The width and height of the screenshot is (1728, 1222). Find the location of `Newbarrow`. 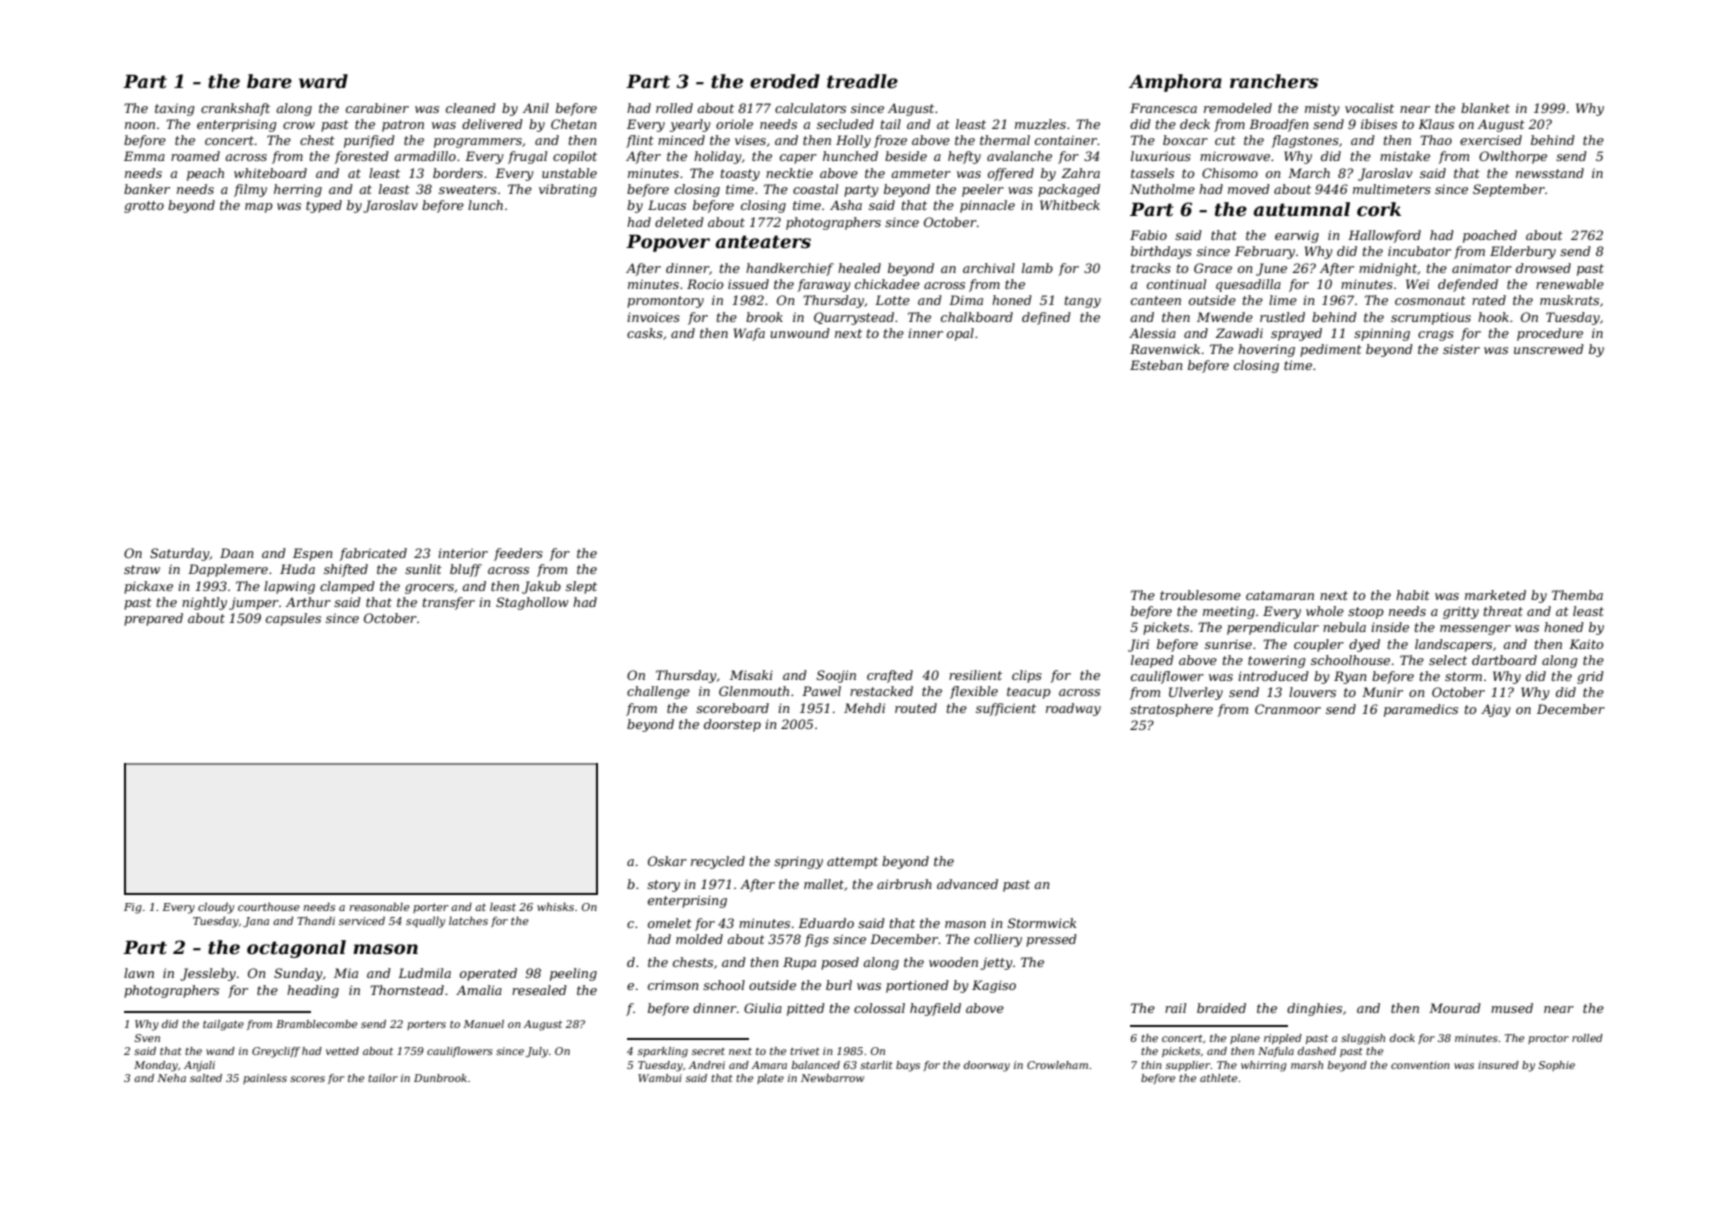

Newbarrow is located at coordinates (832, 1078).
